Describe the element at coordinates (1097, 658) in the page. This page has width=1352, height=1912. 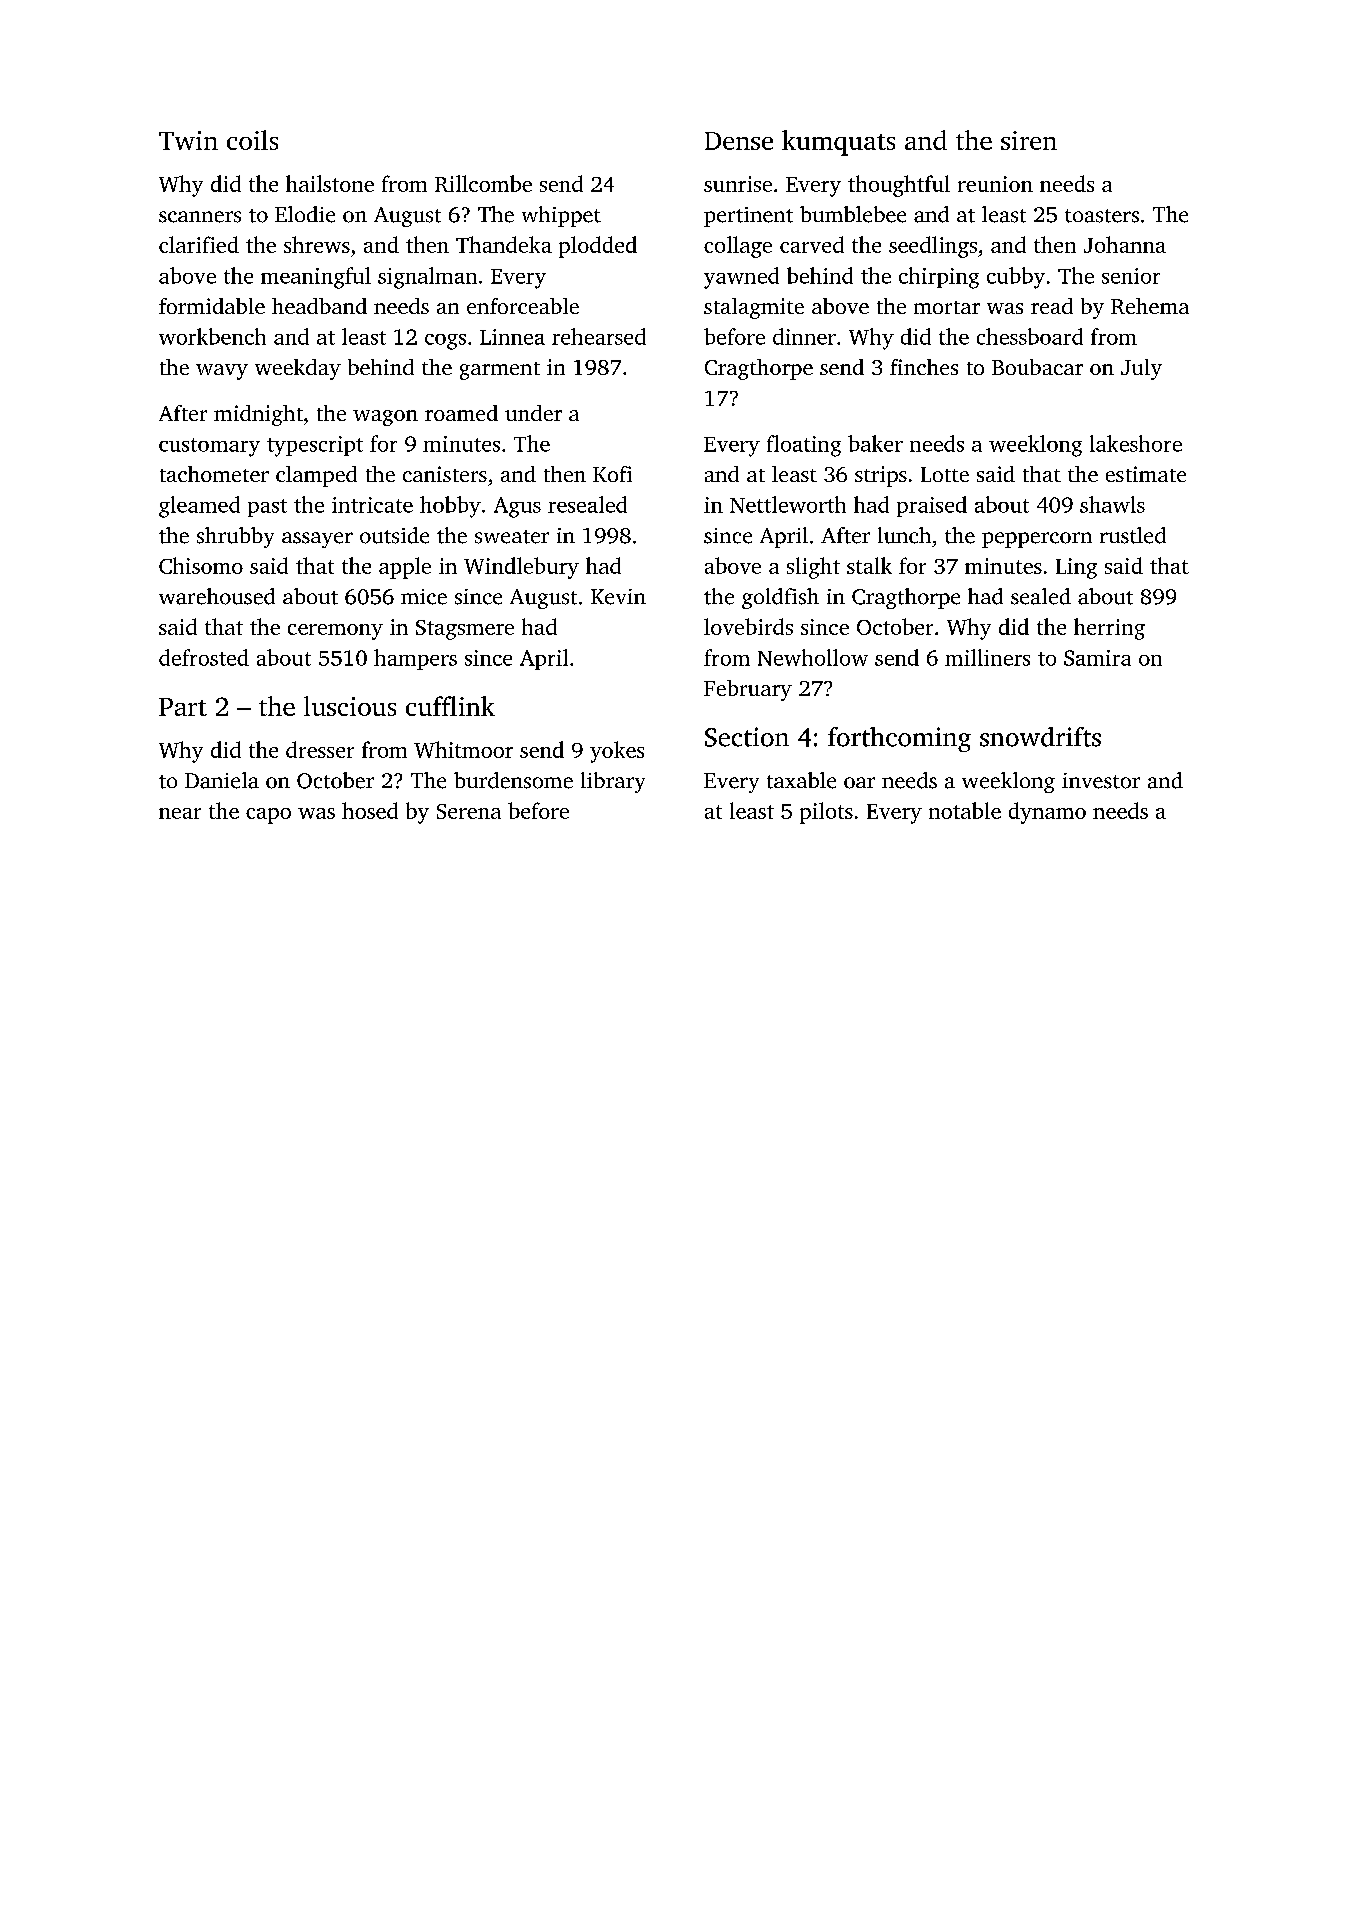
I see `Samira` at that location.
